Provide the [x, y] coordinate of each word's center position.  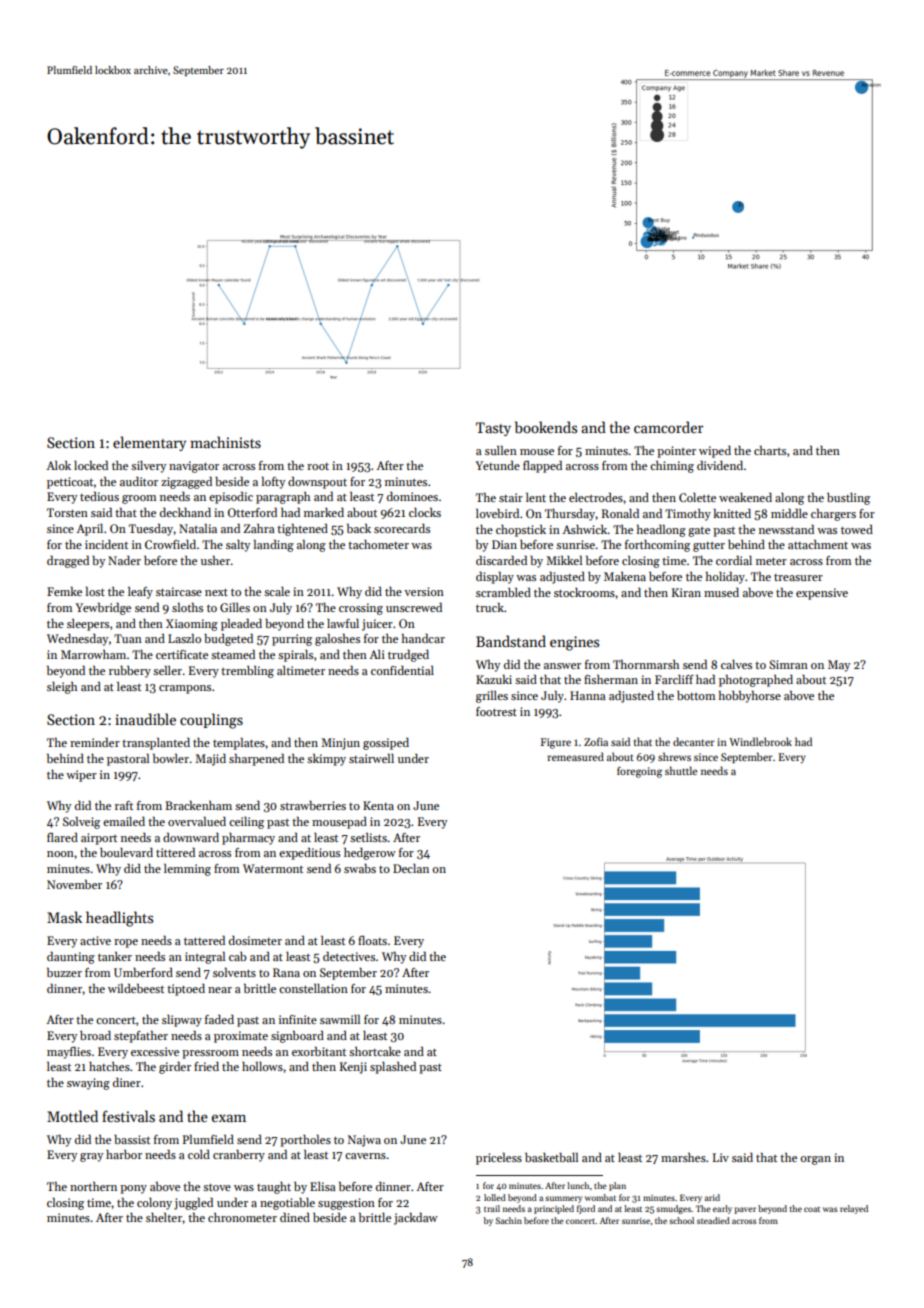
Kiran [686, 592]
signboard [297, 1037]
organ [815, 1160]
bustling [848, 499]
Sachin [509, 1220]
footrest [496, 711]
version [424, 591]
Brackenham [198, 805]
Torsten [67, 512]
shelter [164, 1217]
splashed [393, 1068]
